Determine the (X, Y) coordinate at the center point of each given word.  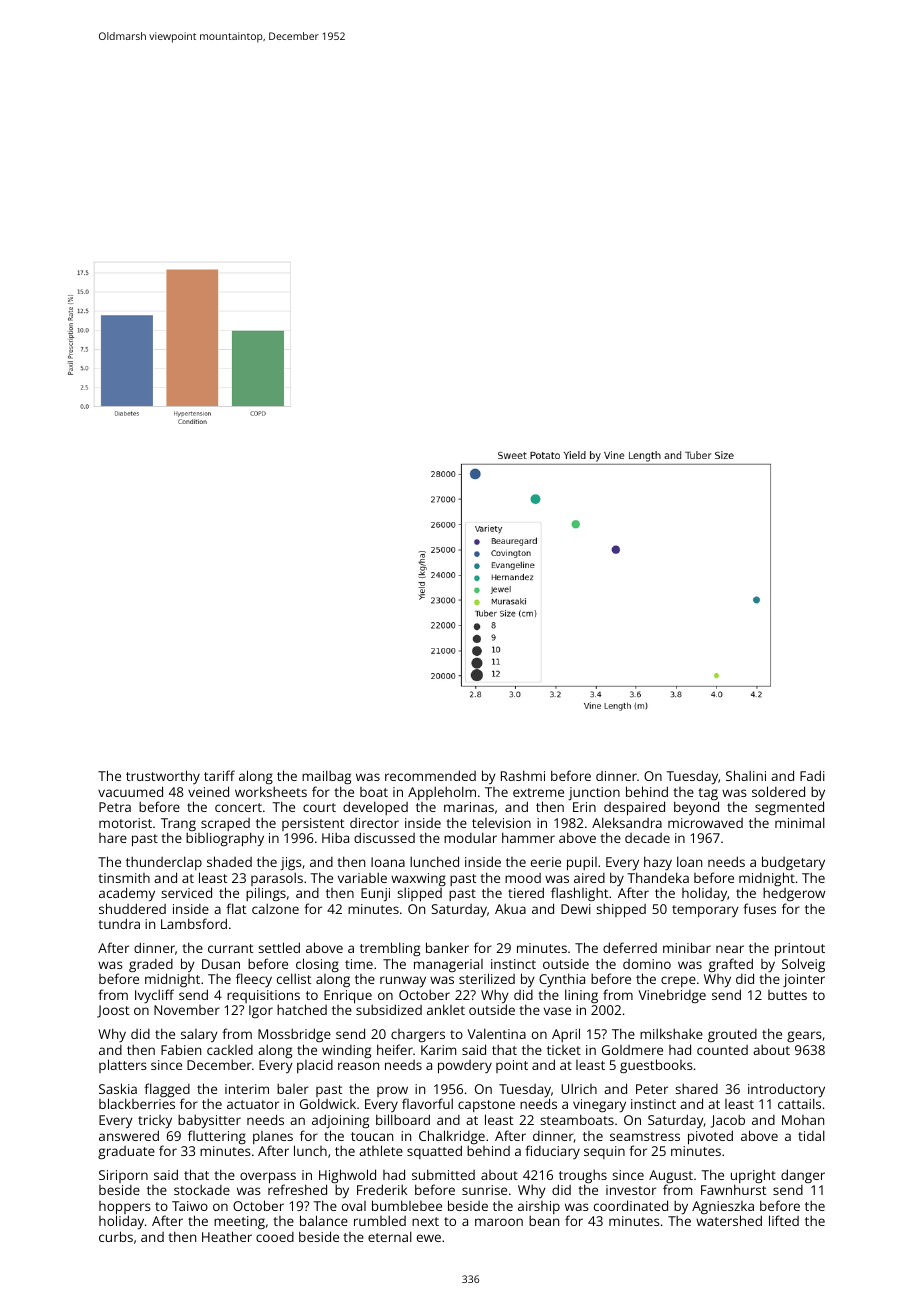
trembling (390, 949)
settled (279, 947)
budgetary (793, 863)
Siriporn (123, 1176)
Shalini (746, 775)
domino (647, 964)
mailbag (326, 777)
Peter (652, 1089)
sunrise (484, 1190)
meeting (239, 1222)
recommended (430, 775)
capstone (486, 1106)
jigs (291, 863)
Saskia (118, 1088)
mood (523, 878)
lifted (784, 1220)
